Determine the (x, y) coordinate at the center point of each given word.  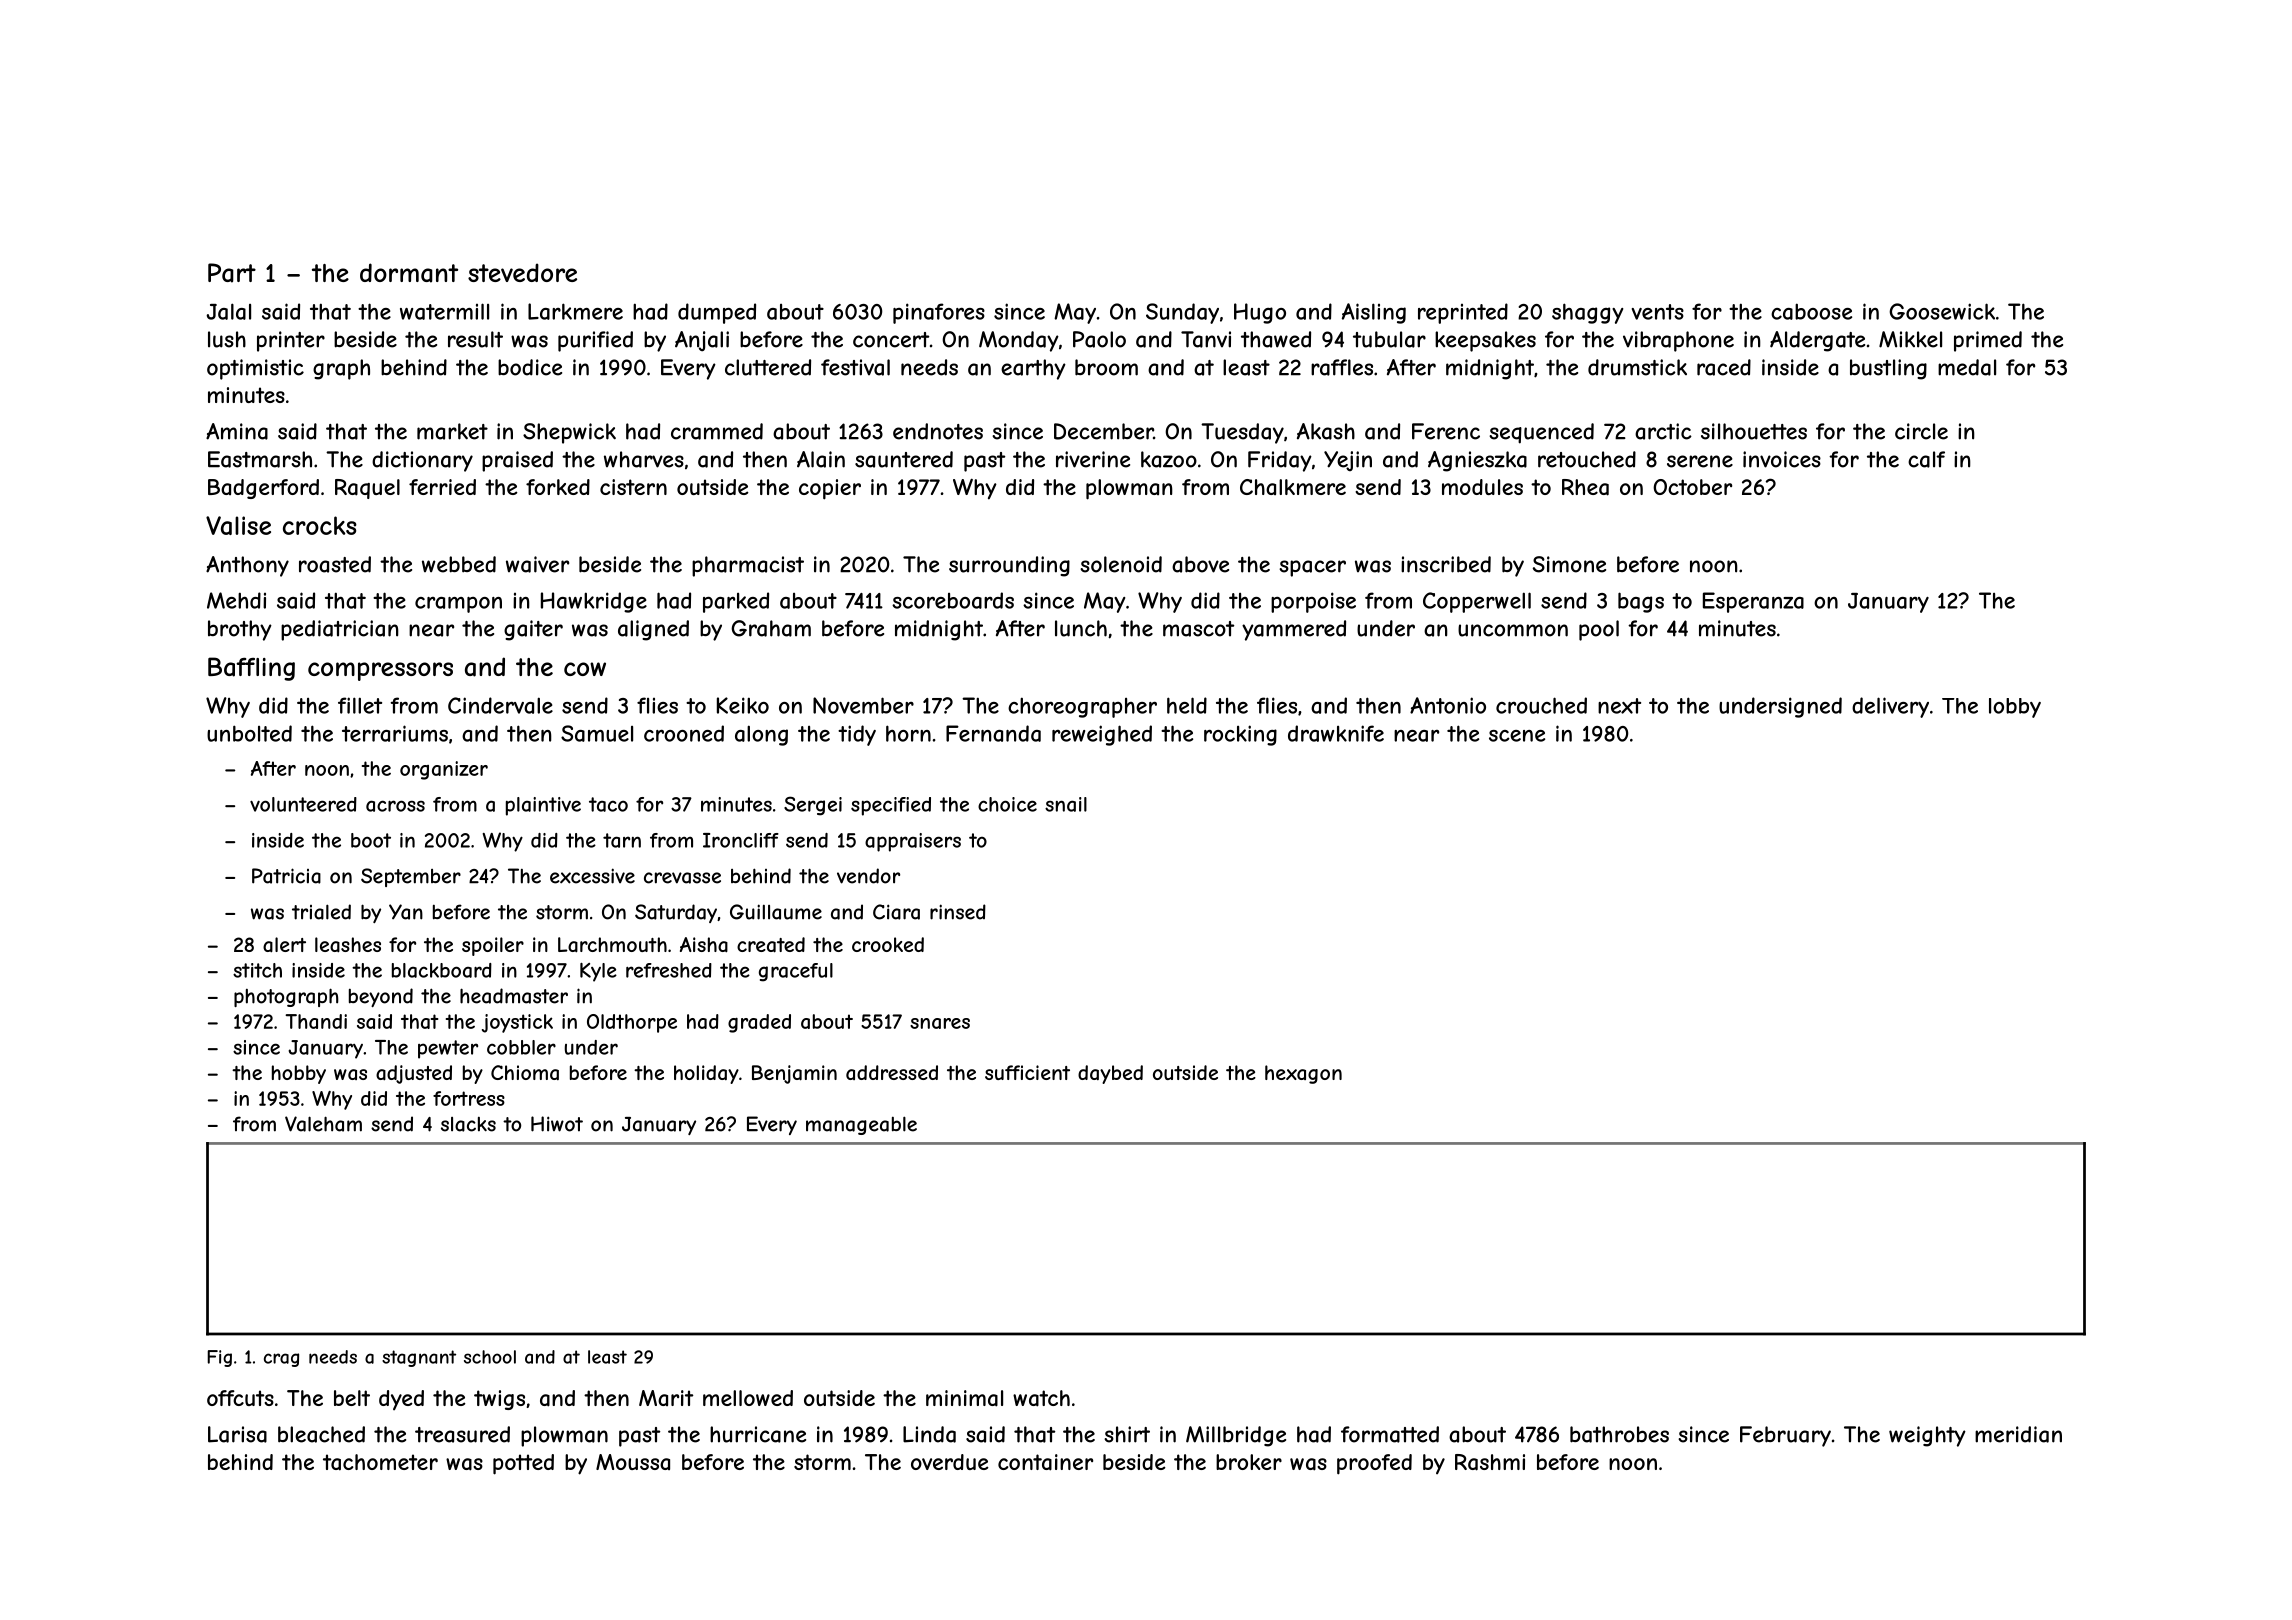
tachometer (380, 1462)
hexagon (1303, 1074)
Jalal (228, 311)
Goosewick (1942, 311)
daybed (1110, 1074)
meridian (2018, 1434)
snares (940, 1023)
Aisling (1374, 313)
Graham (771, 628)
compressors (380, 671)
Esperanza (1753, 602)
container (1045, 1462)
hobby (299, 1074)
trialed (321, 912)
